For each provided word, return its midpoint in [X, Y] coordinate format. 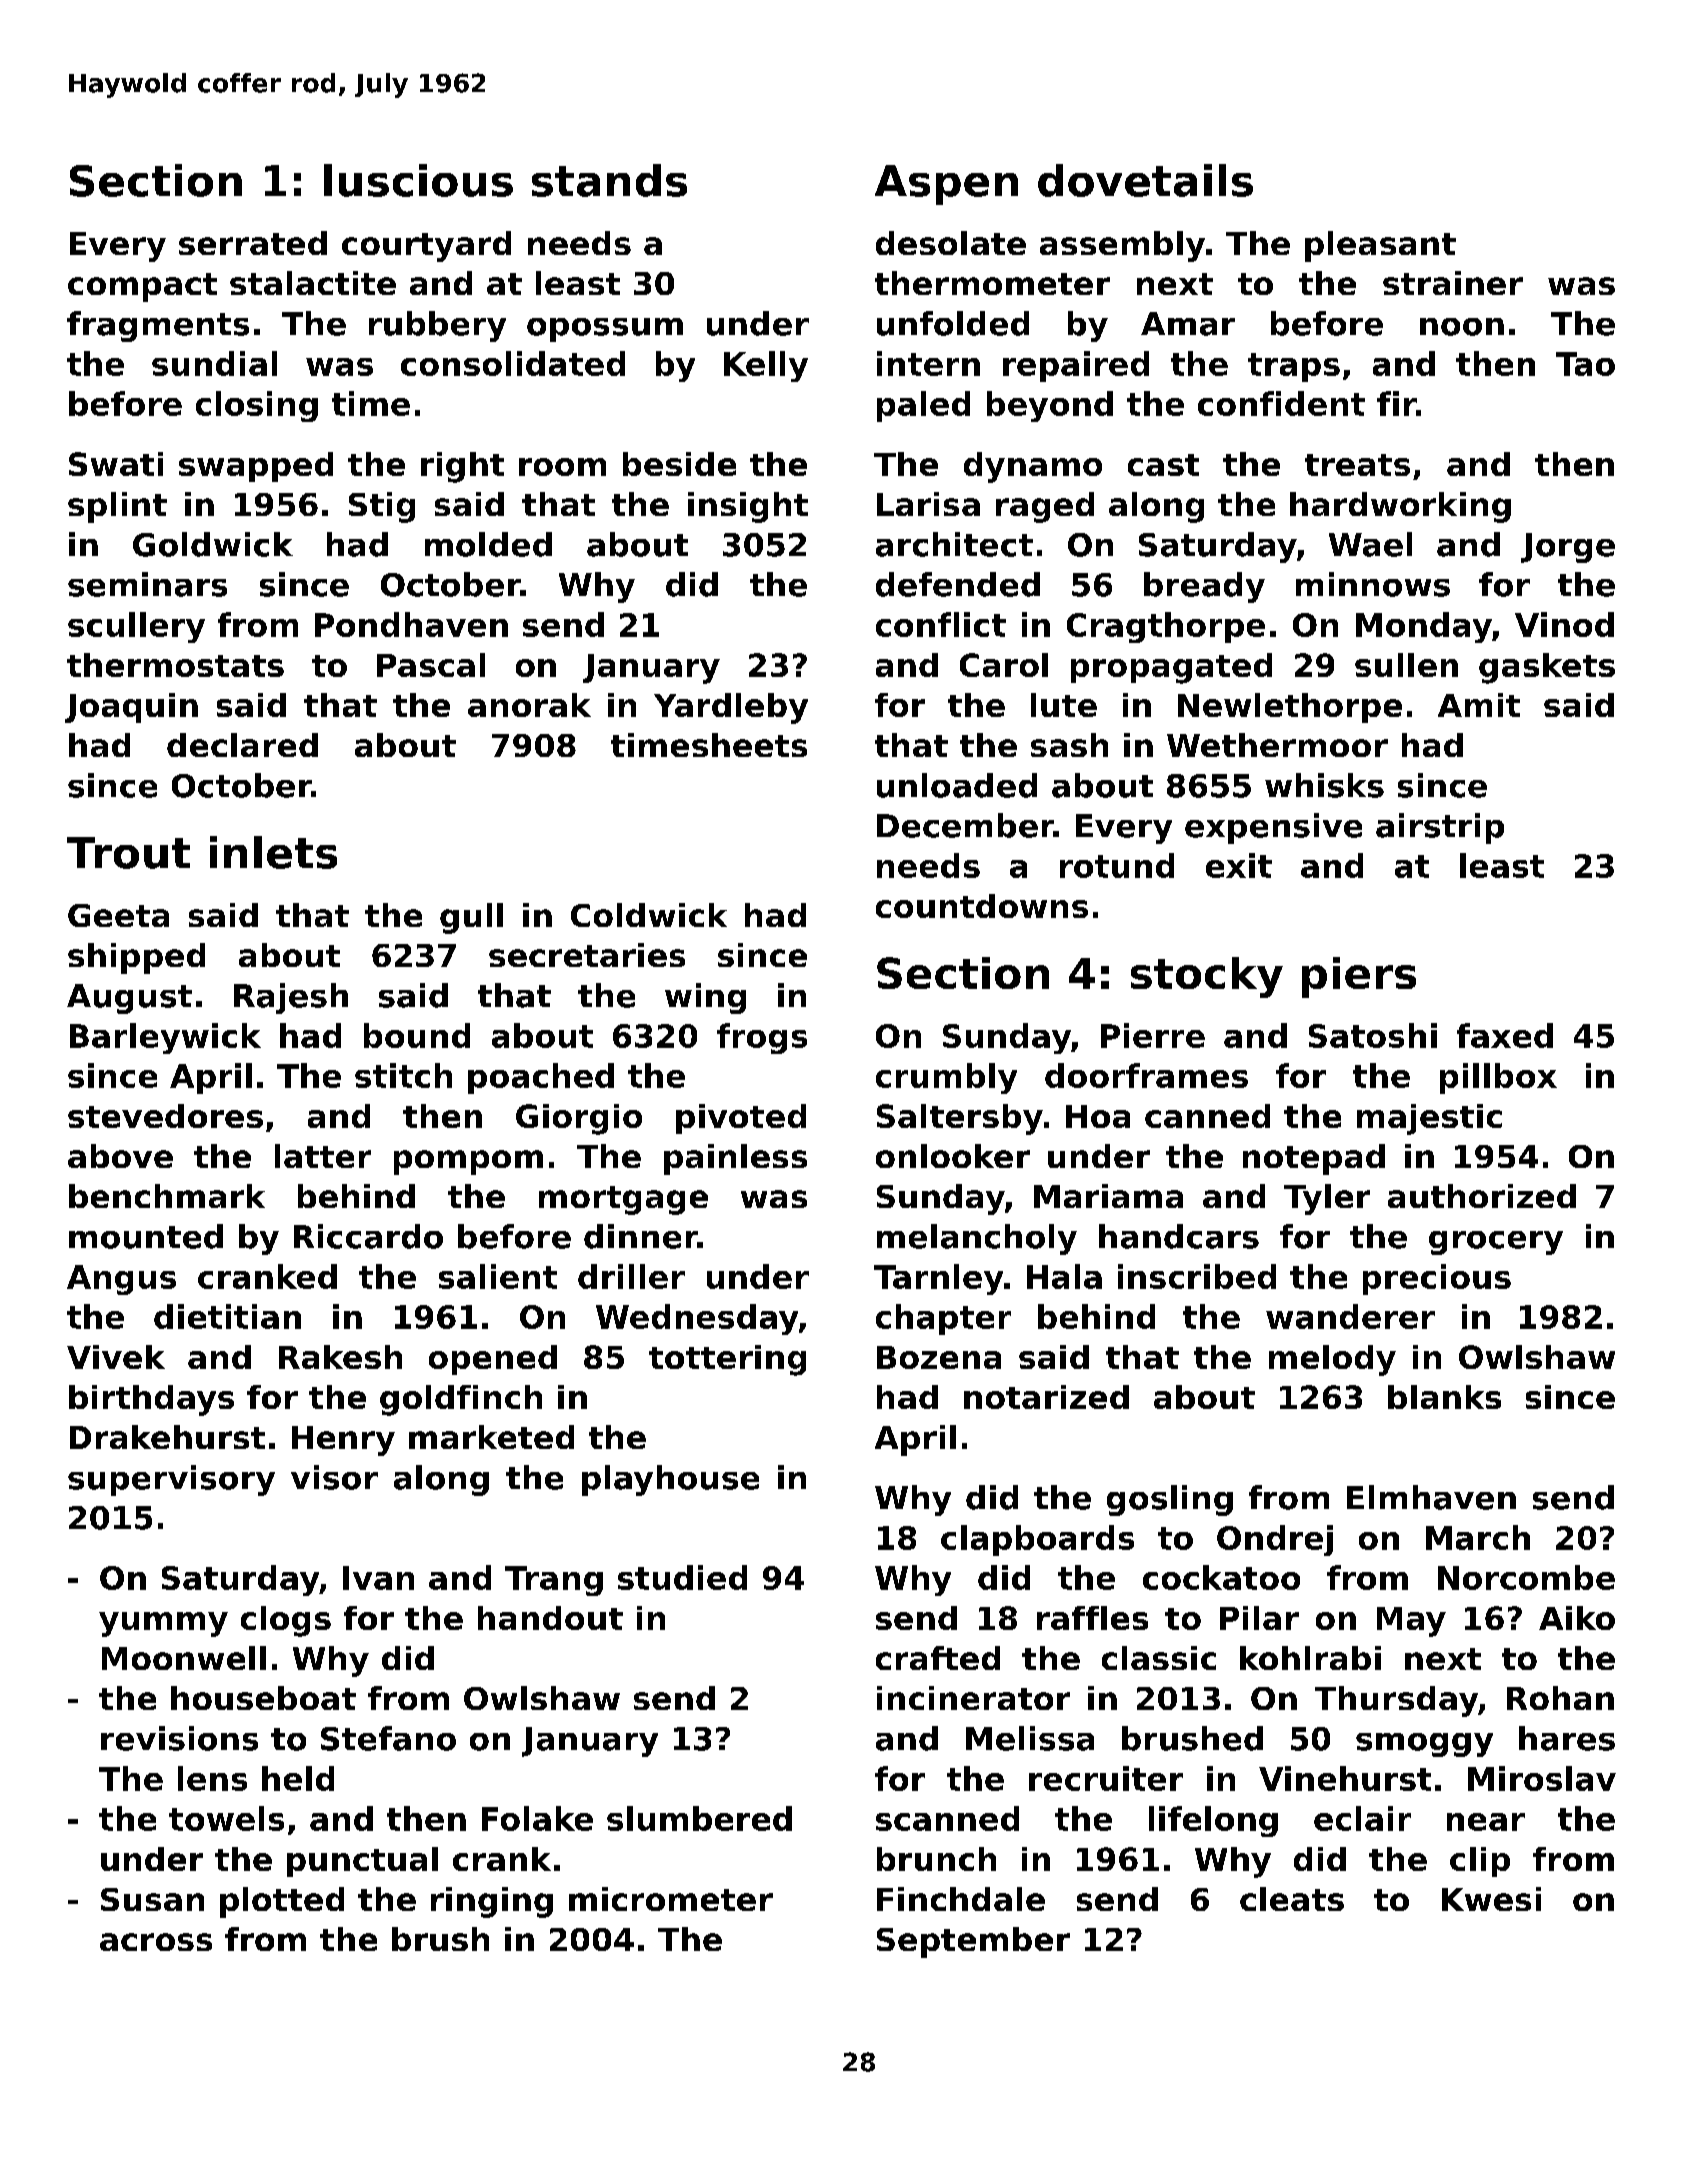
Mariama [1108, 1196]
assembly [1122, 246]
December [965, 825]
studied [682, 1577]
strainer [1453, 283]
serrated [253, 243]
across [156, 1942]
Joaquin [131, 708]
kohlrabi [1310, 1658]
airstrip [1440, 828]
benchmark [167, 1196]
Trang [554, 1581]
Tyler [1327, 1199]
